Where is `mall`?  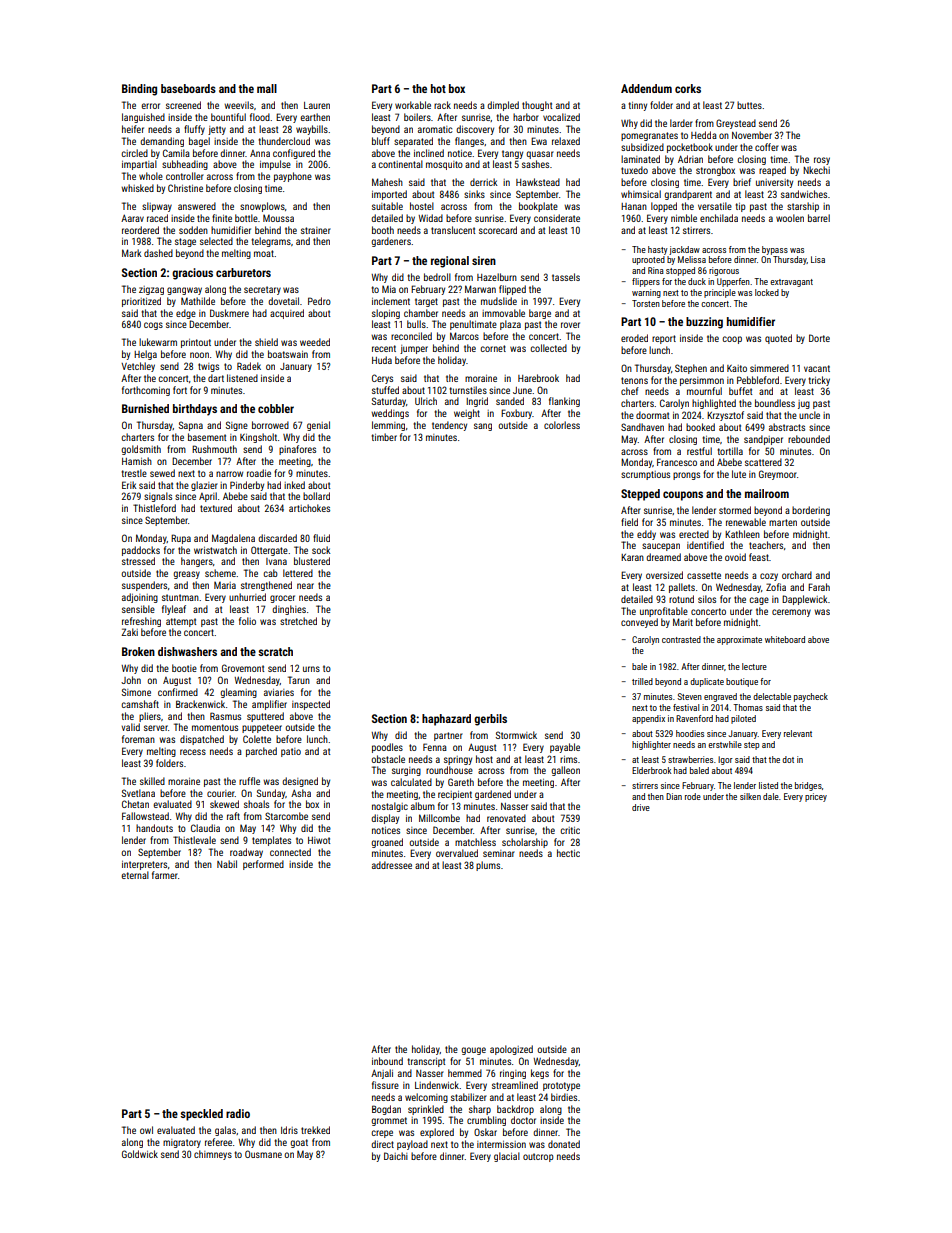
mall is located at coordinates (267, 88).
